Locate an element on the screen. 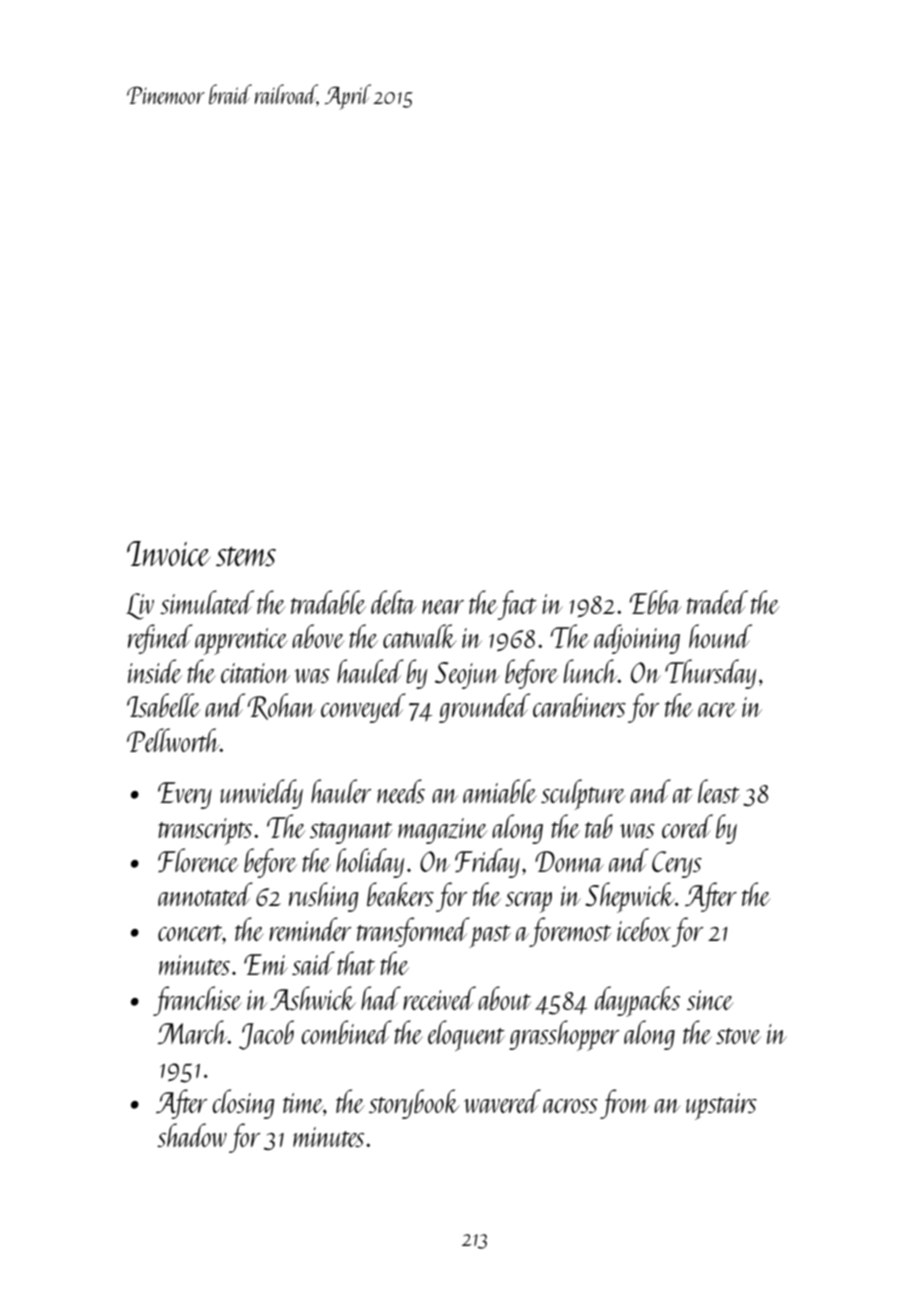 Image resolution: width=924 pixels, height=1311 pixels. delta is located at coordinates (394, 602).
